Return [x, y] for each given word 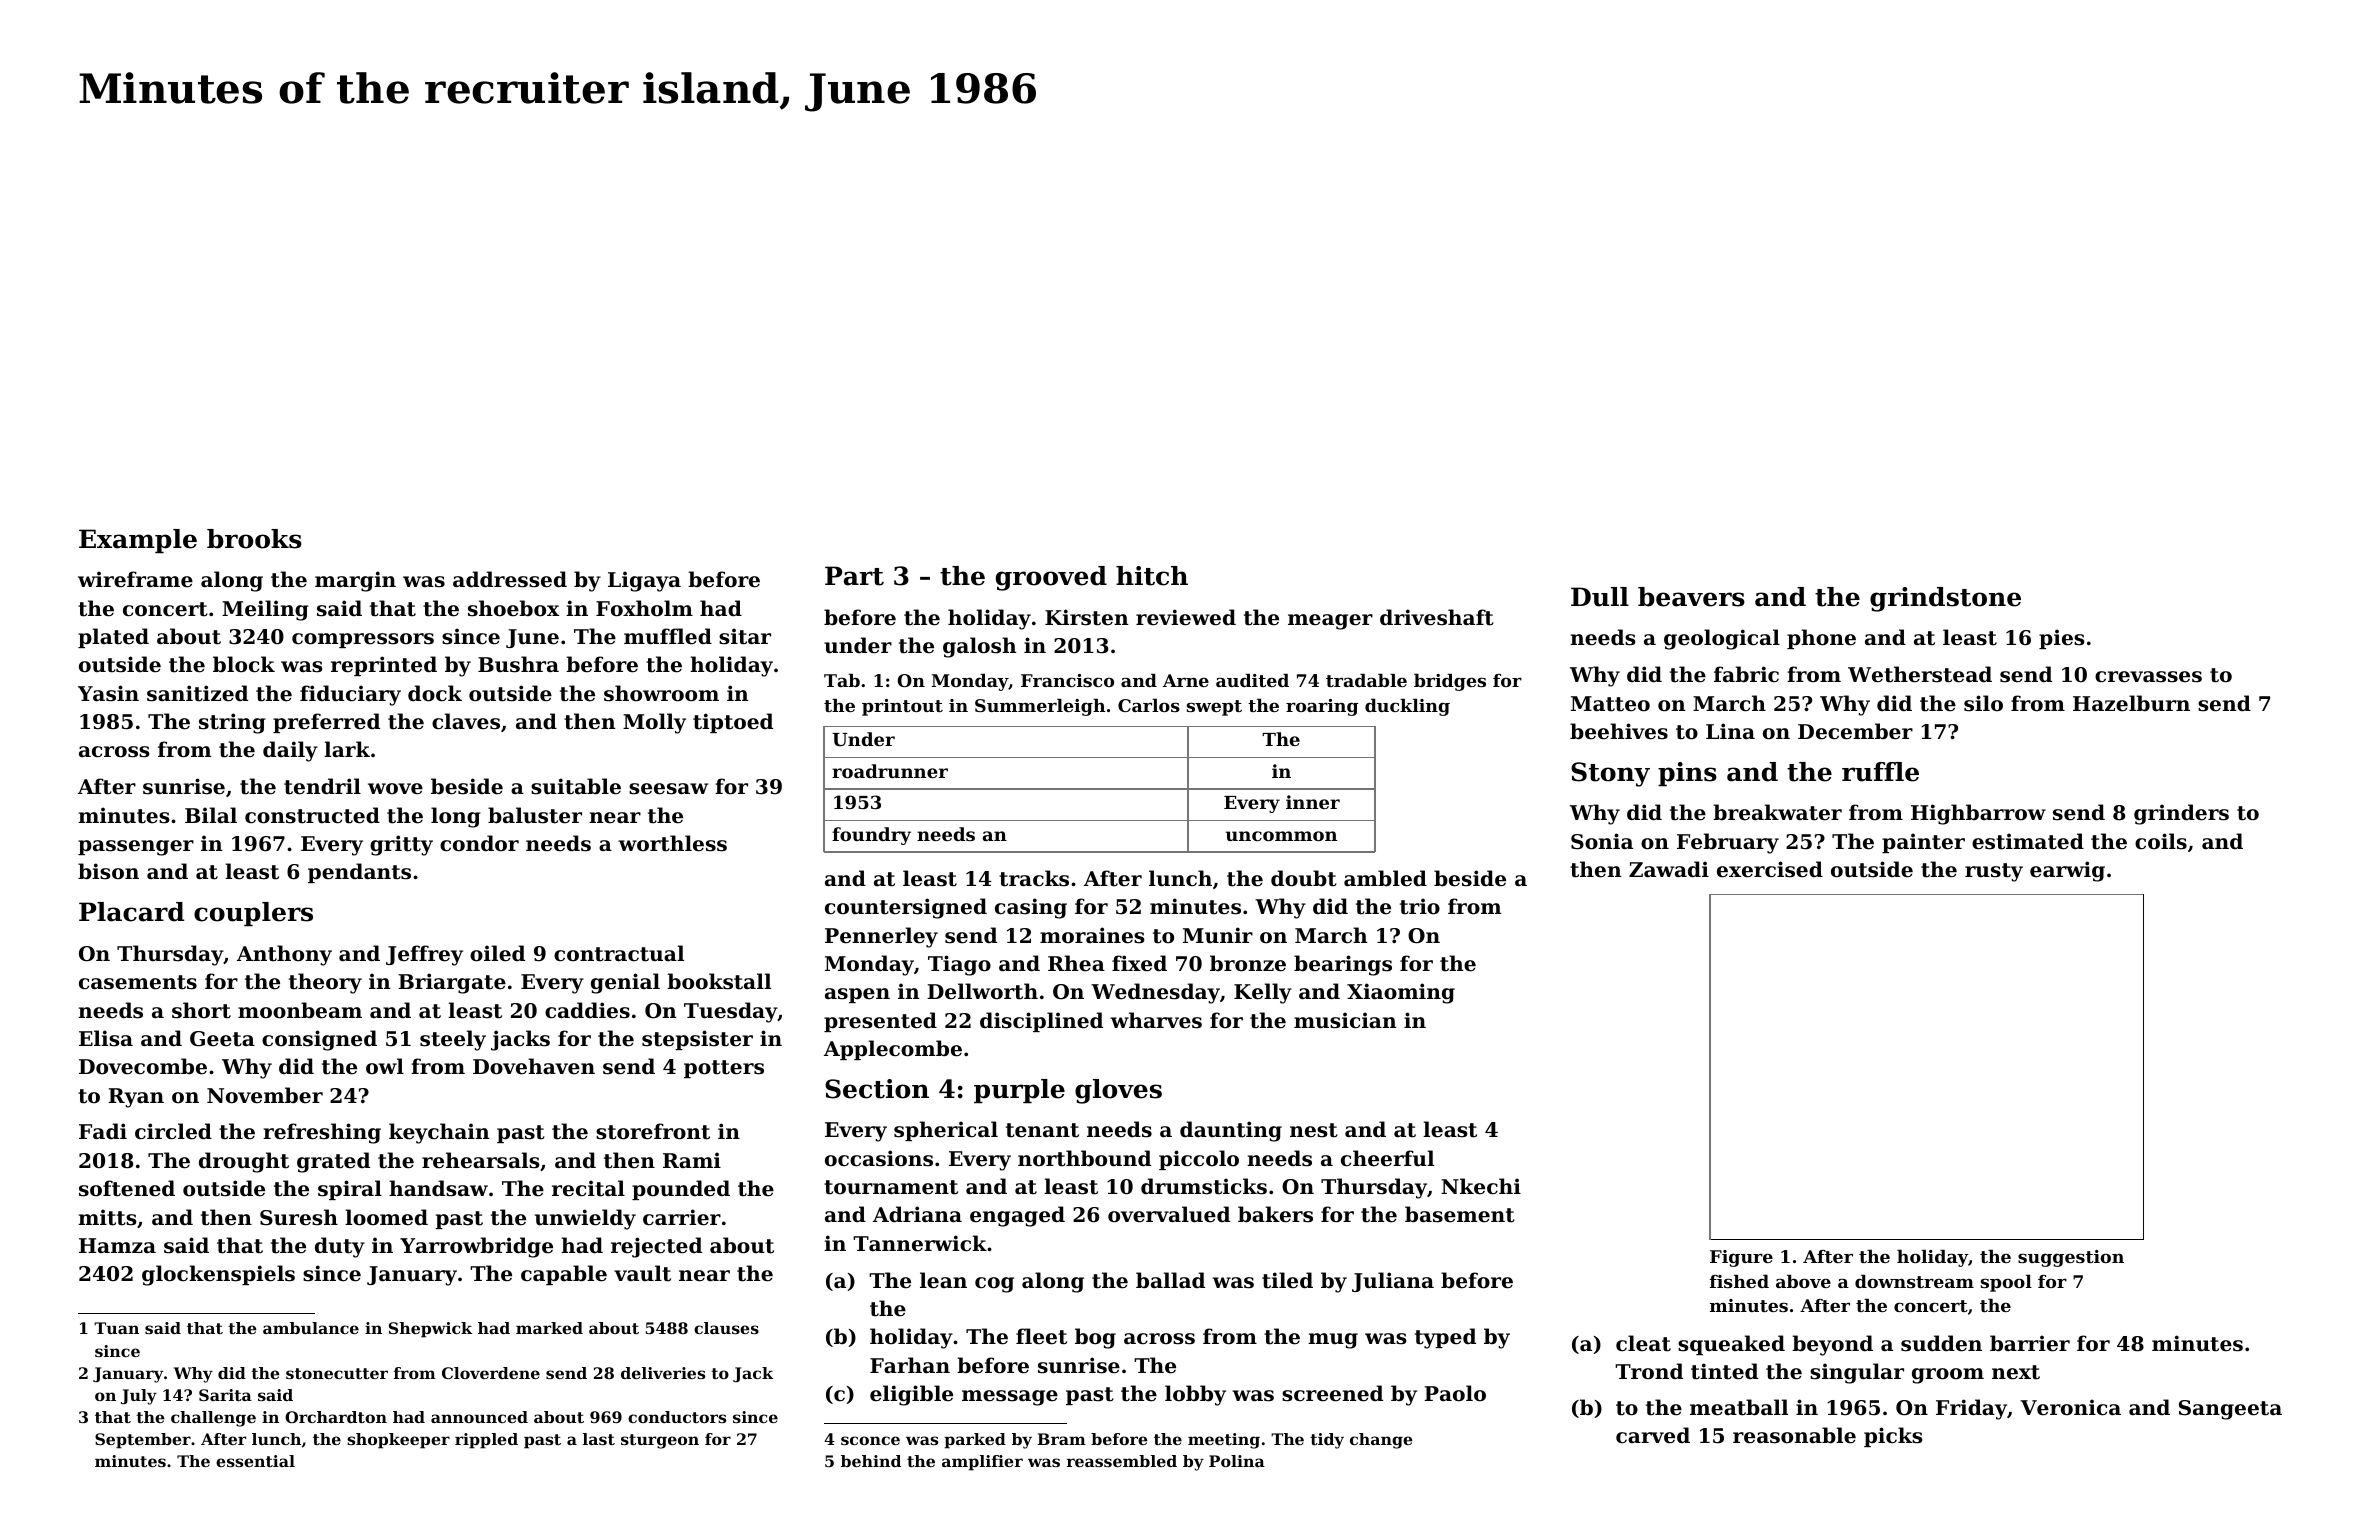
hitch [1152, 576]
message [1010, 1398]
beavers [1691, 597]
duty [340, 1247]
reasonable [1794, 1435]
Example [138, 541]
